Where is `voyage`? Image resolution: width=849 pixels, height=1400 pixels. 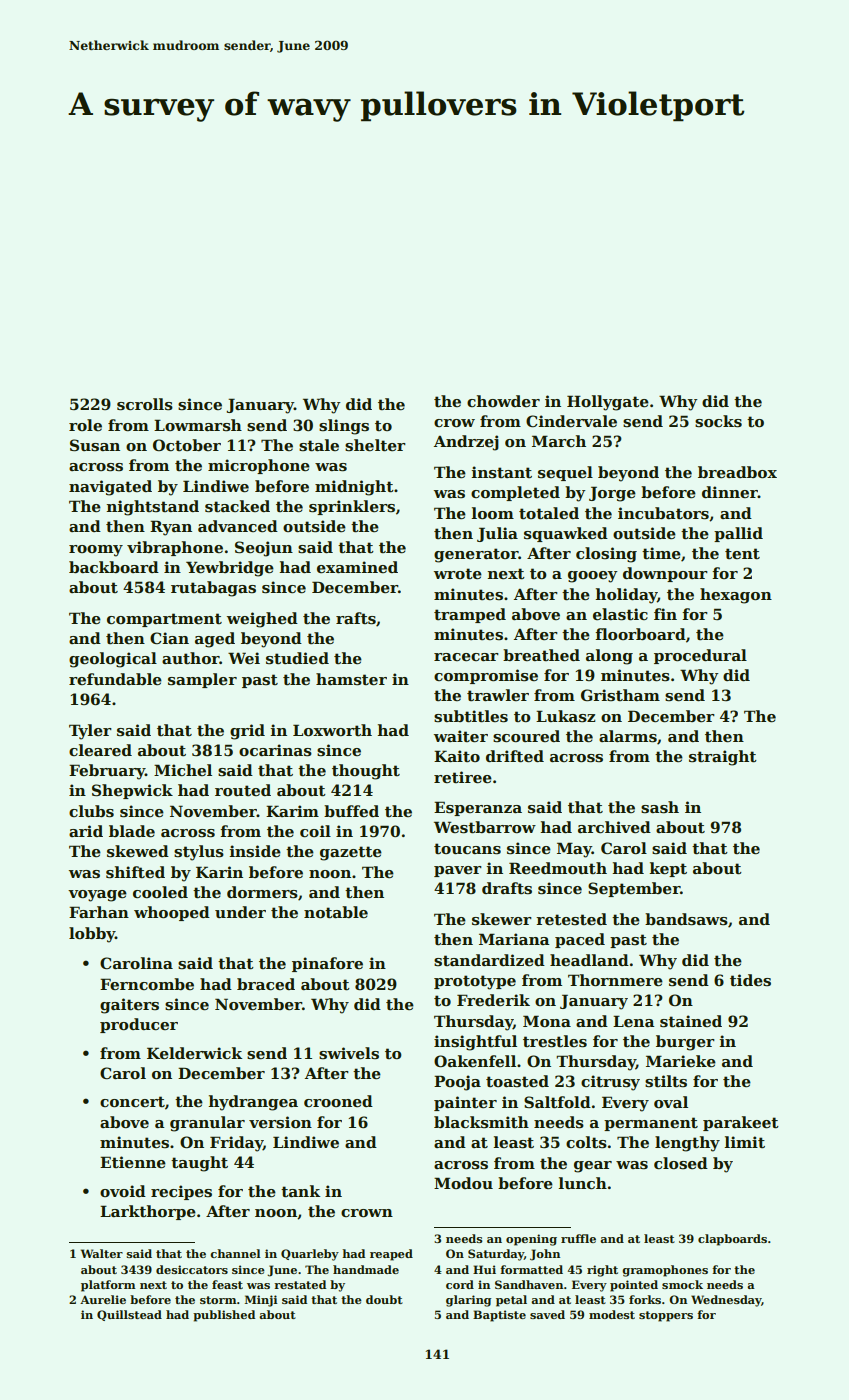
voyage is located at coordinates (97, 896).
